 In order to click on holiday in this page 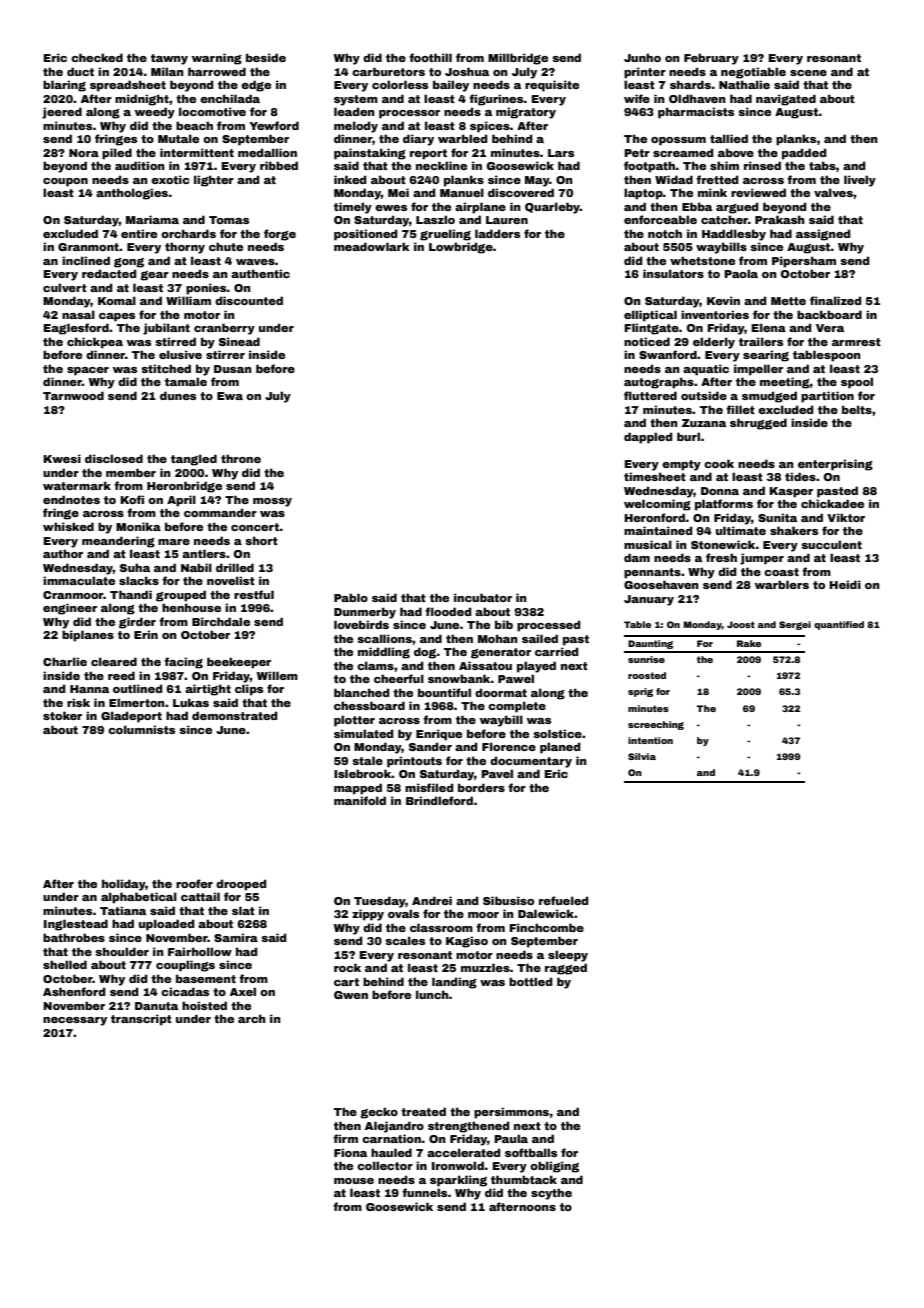, I will do `click(124, 885)`.
